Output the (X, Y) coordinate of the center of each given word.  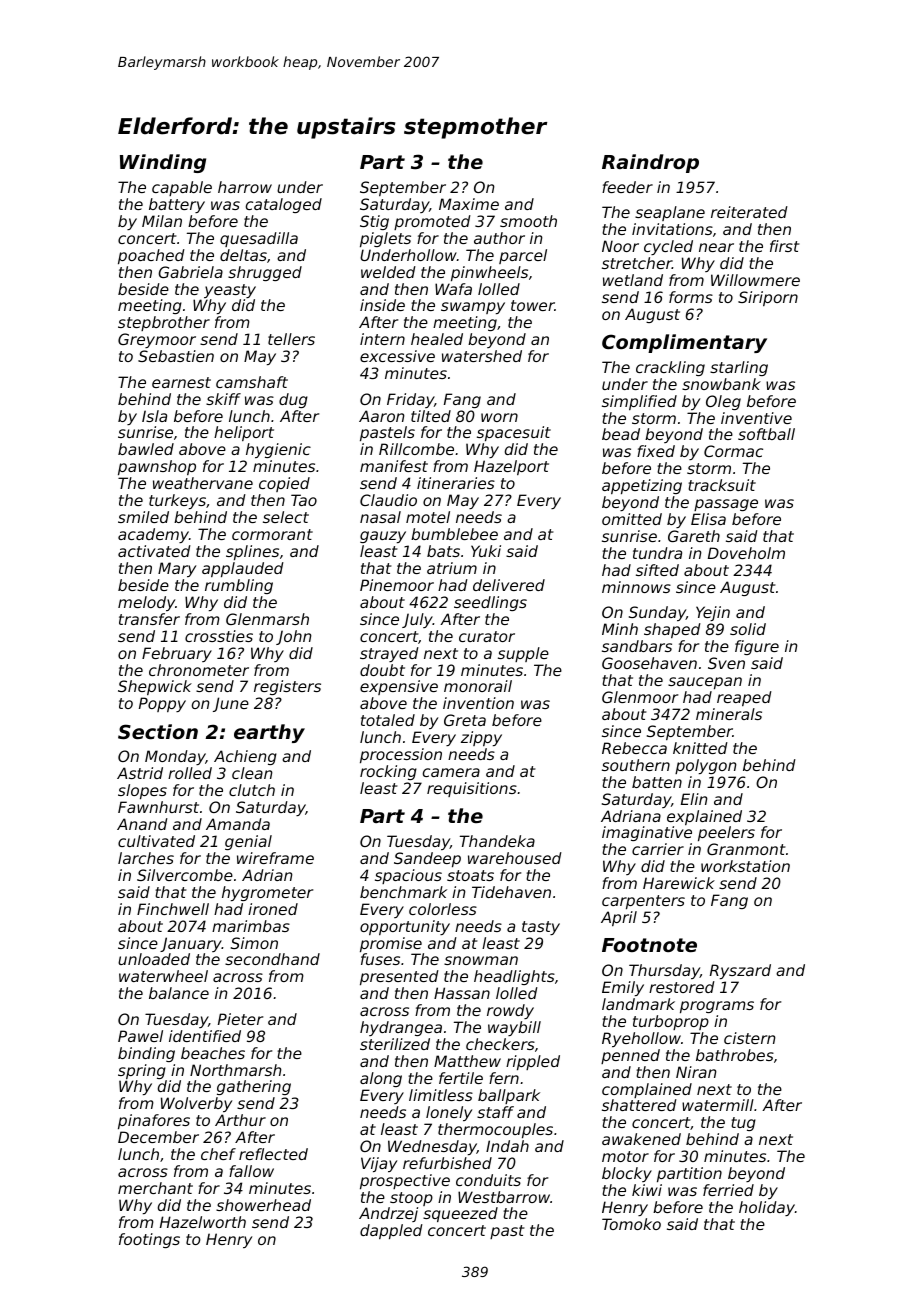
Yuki (486, 551)
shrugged (265, 273)
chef (218, 1154)
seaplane (670, 213)
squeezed (460, 1214)
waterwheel (163, 976)
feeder (627, 187)
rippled (533, 1062)
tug (743, 1124)
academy (153, 535)
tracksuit (722, 485)
